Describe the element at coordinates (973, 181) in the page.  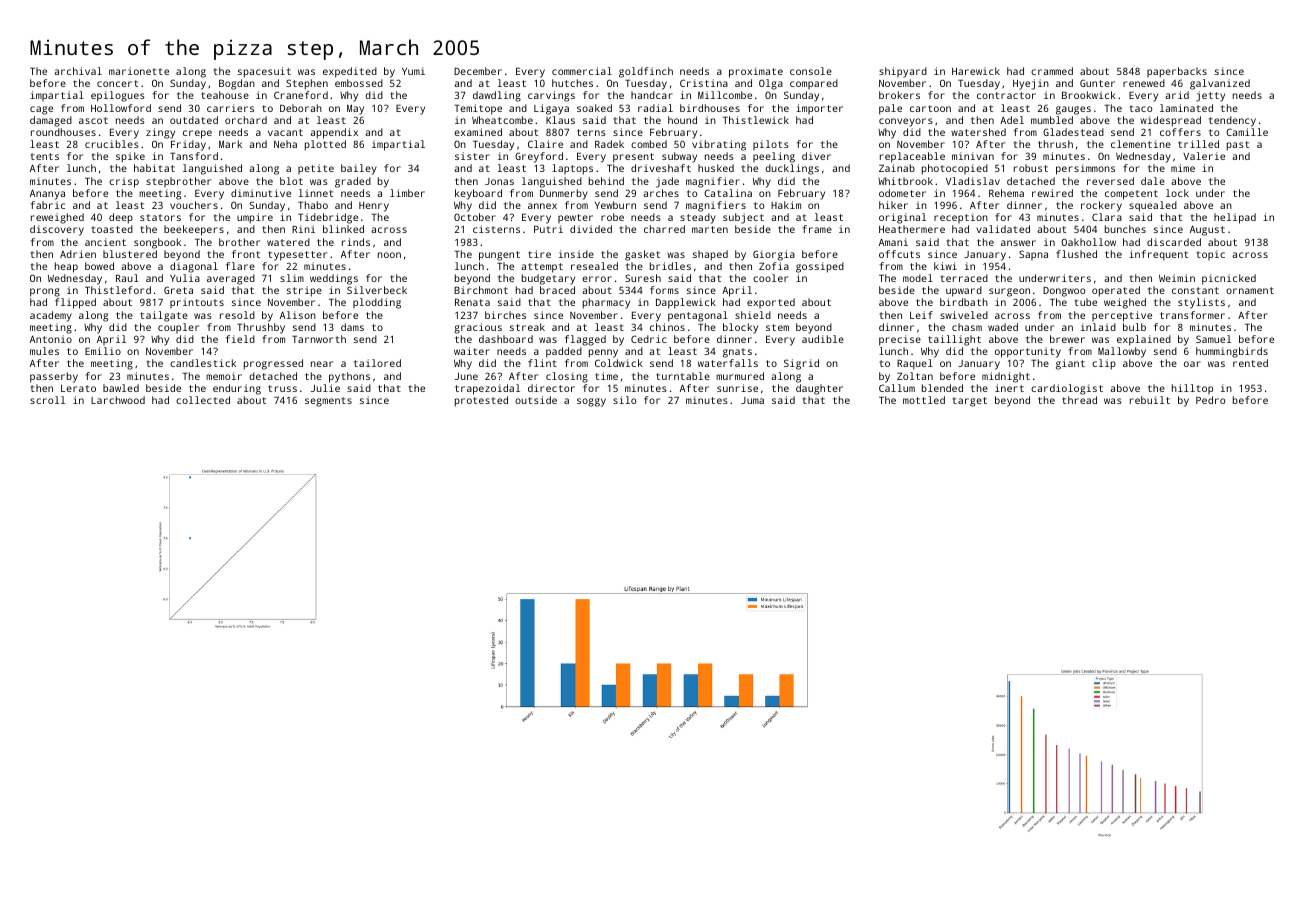
I see `Vladislav` at that location.
